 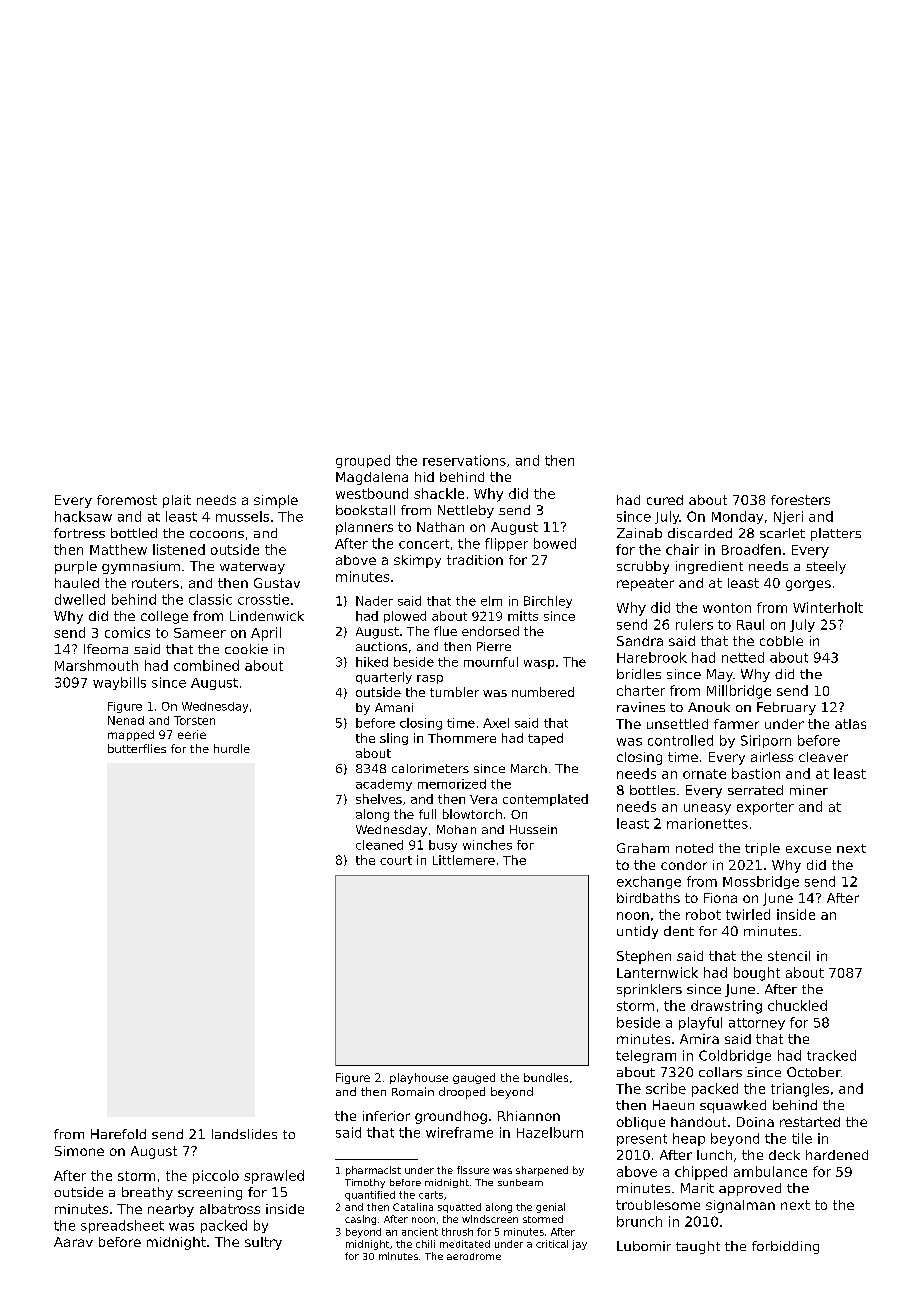 I want to click on Harefold, so click(x=118, y=1134).
